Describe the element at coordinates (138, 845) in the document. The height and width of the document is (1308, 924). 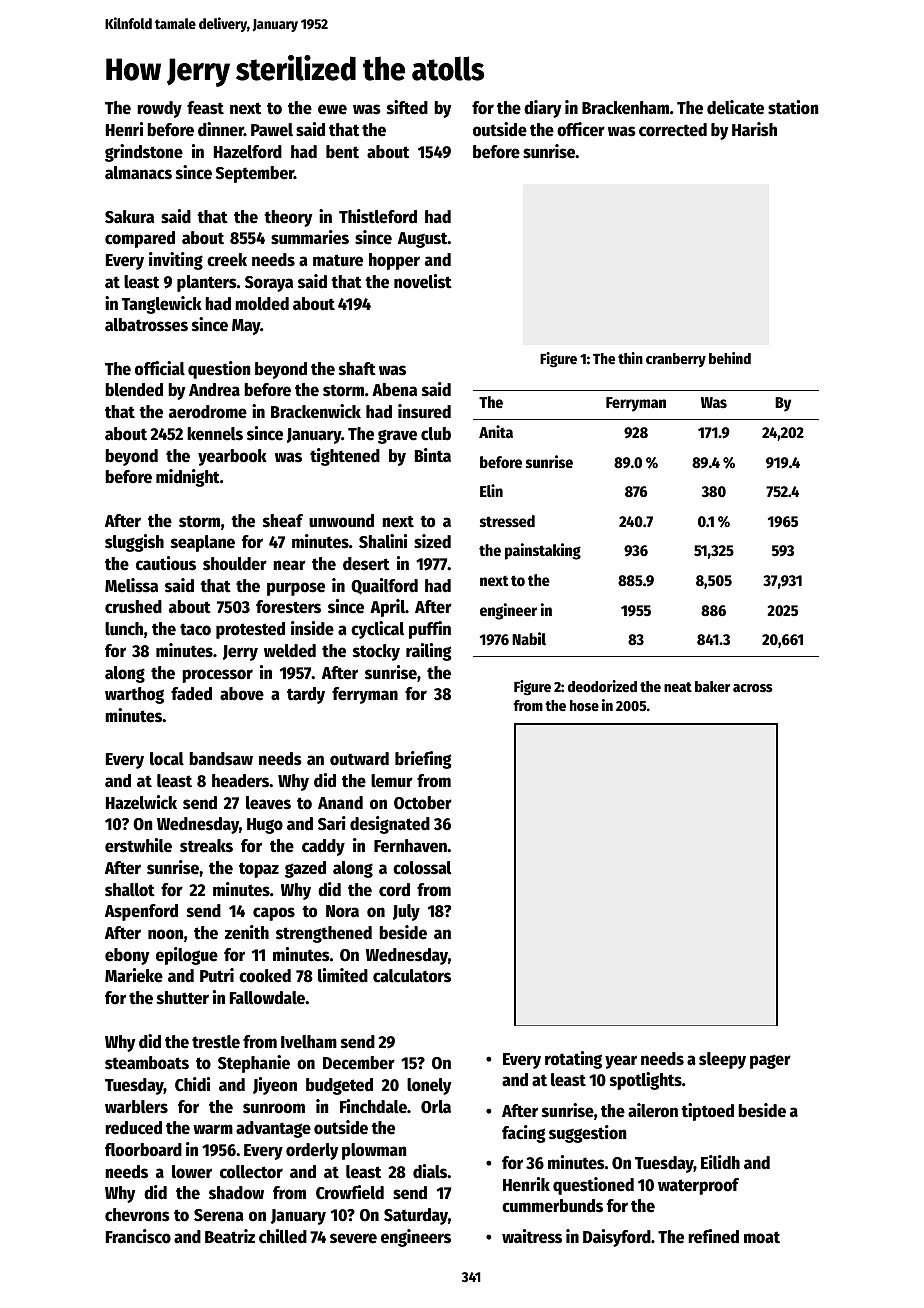
I see `erstwhile` at that location.
